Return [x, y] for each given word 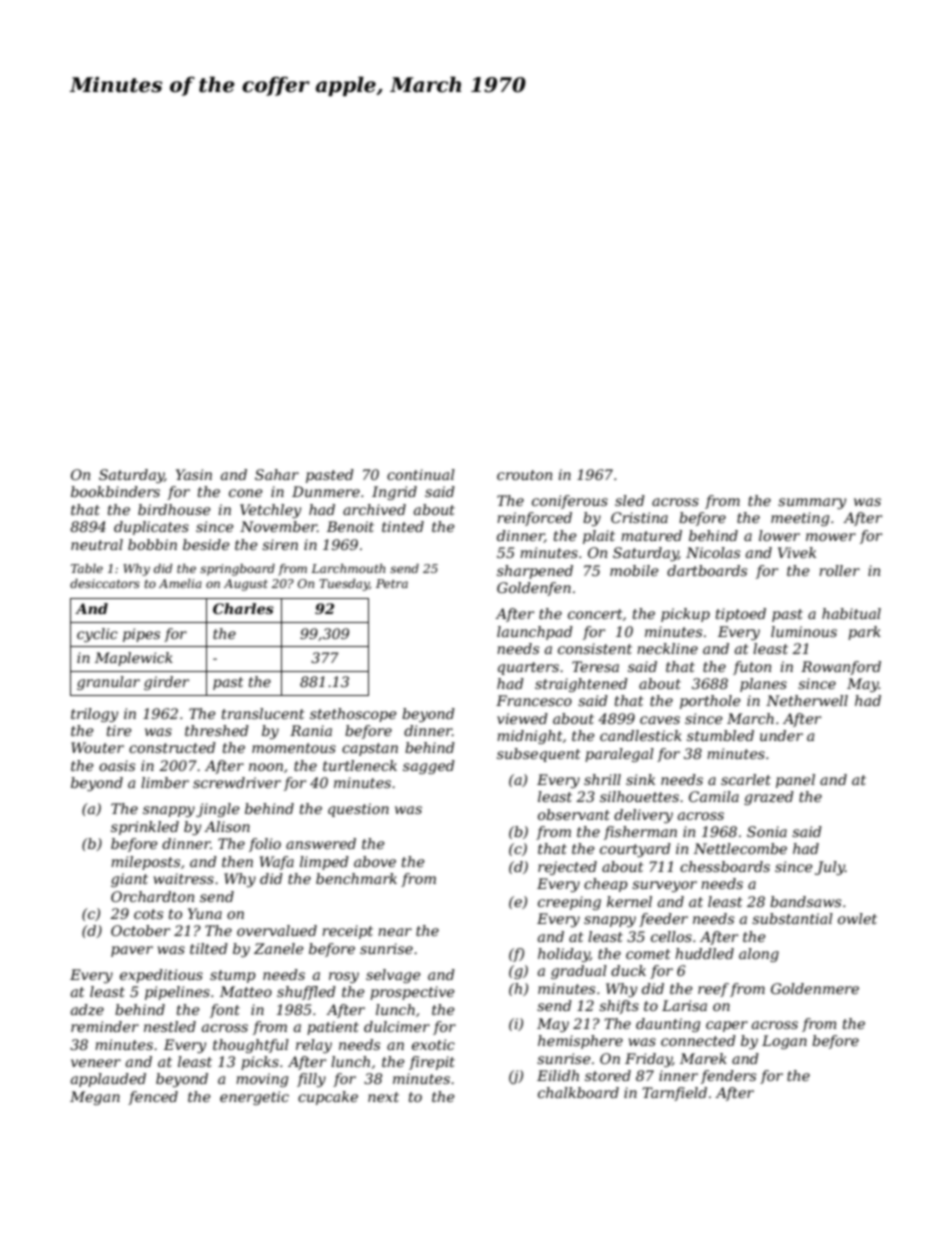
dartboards [707, 570]
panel [795, 781]
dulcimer [397, 1026]
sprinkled [145, 828]
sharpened [535, 572]
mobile [634, 570]
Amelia [180, 583]
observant [574, 814]
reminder [105, 1026]
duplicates [151, 528]
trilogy [94, 715]
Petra [392, 583]
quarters [528, 668]
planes [763, 685]
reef [713, 990]
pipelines [177, 993]
